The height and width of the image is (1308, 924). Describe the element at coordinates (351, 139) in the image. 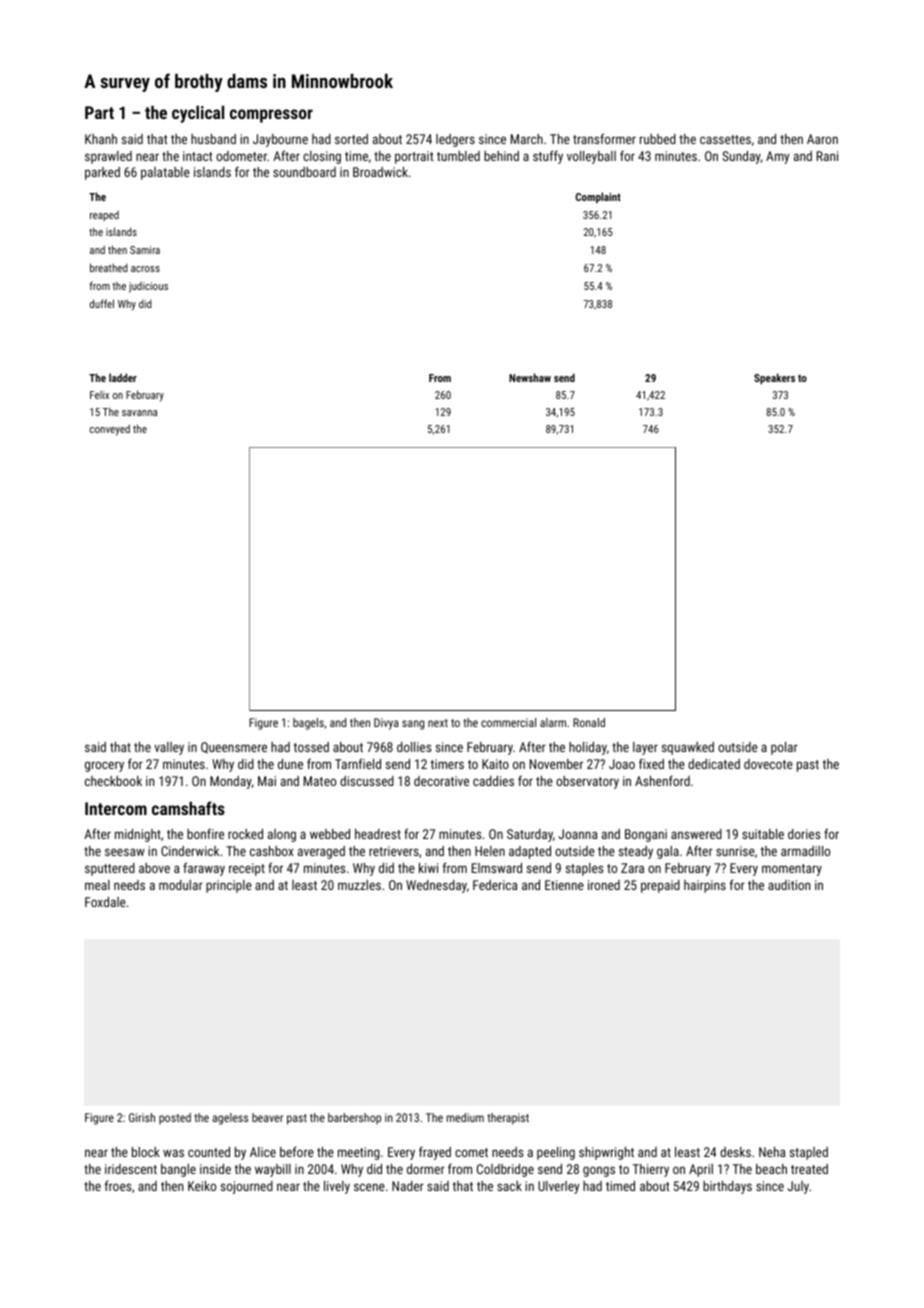

I see `sorted` at that location.
